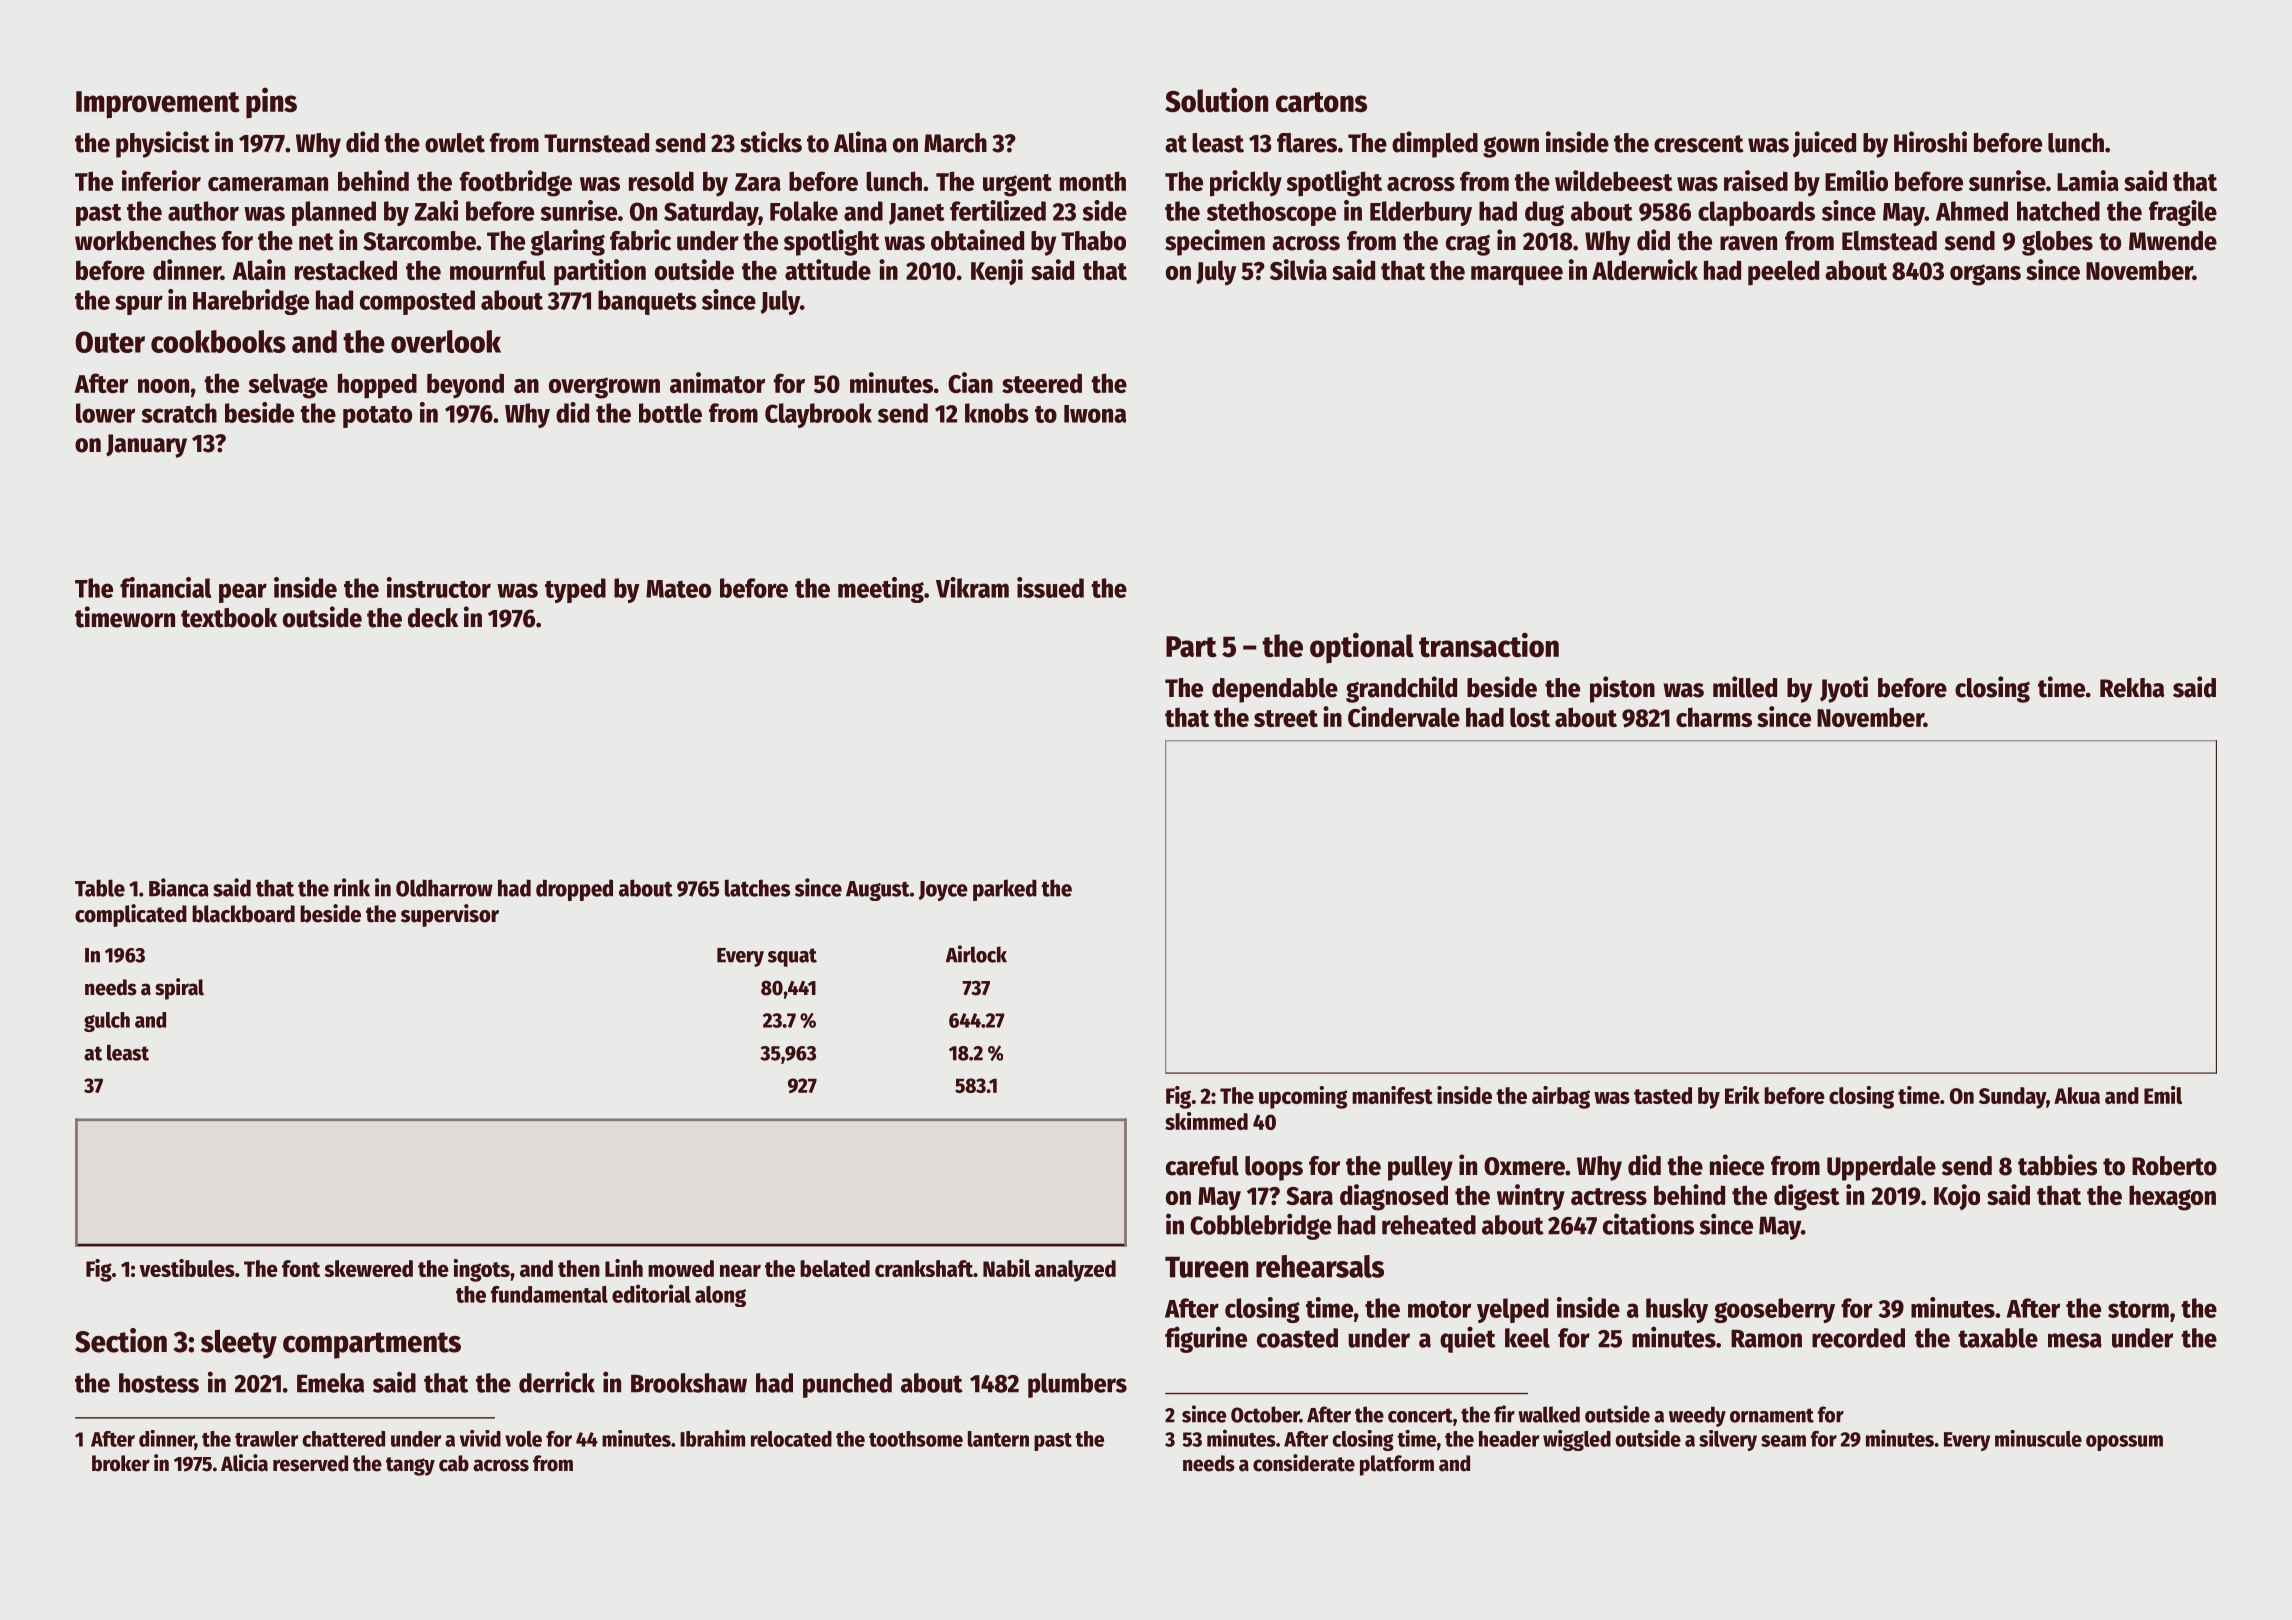 The image size is (2292, 1620). I want to click on tasted, so click(1663, 1095).
